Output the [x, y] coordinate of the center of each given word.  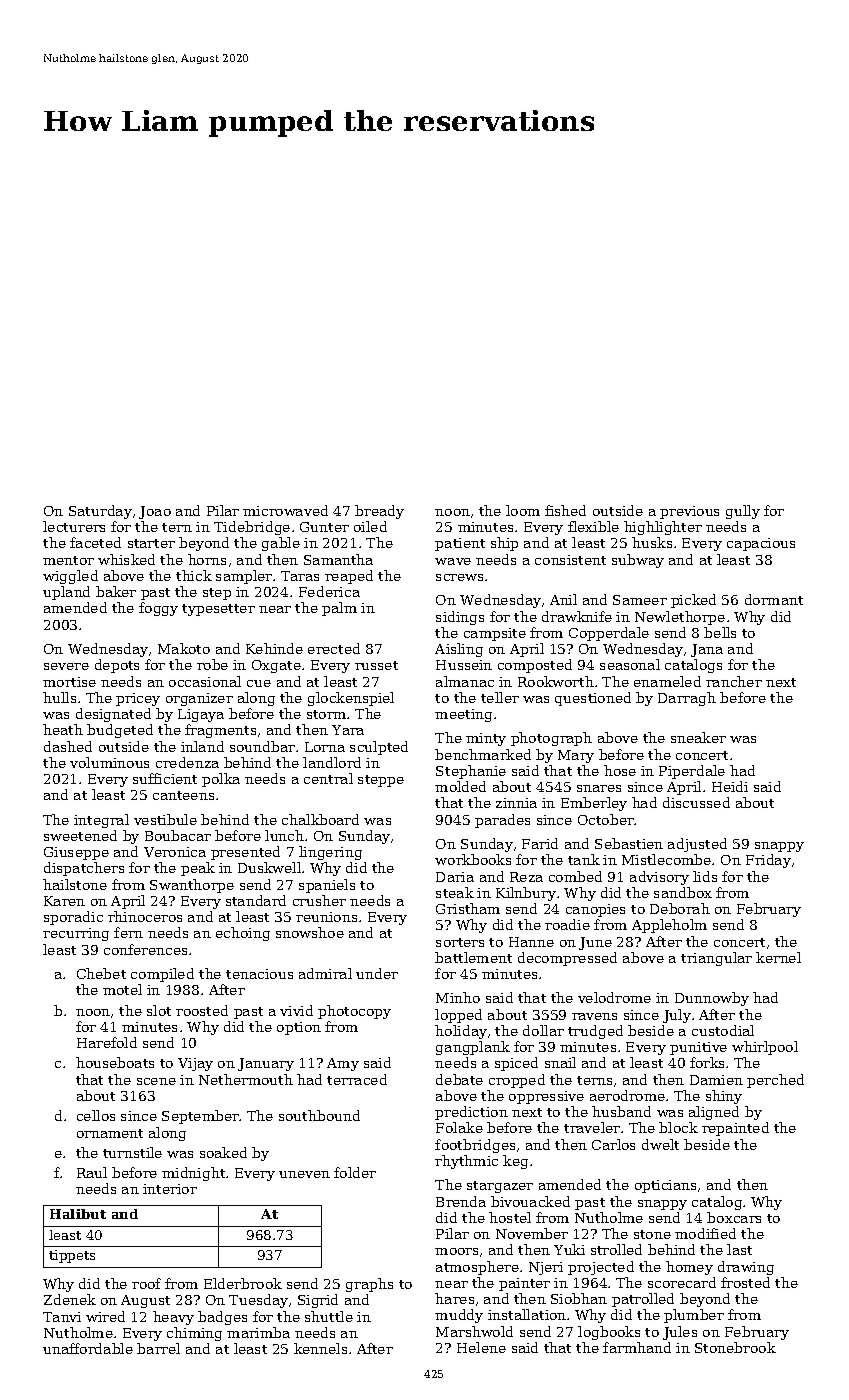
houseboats [115, 1062]
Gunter [324, 527]
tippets [72, 1256]
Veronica [175, 852]
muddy [459, 1316]
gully [743, 512]
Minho [458, 997]
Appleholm [669, 926]
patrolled [643, 1300]
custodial [723, 1030]
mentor [68, 560]
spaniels [327, 886]
